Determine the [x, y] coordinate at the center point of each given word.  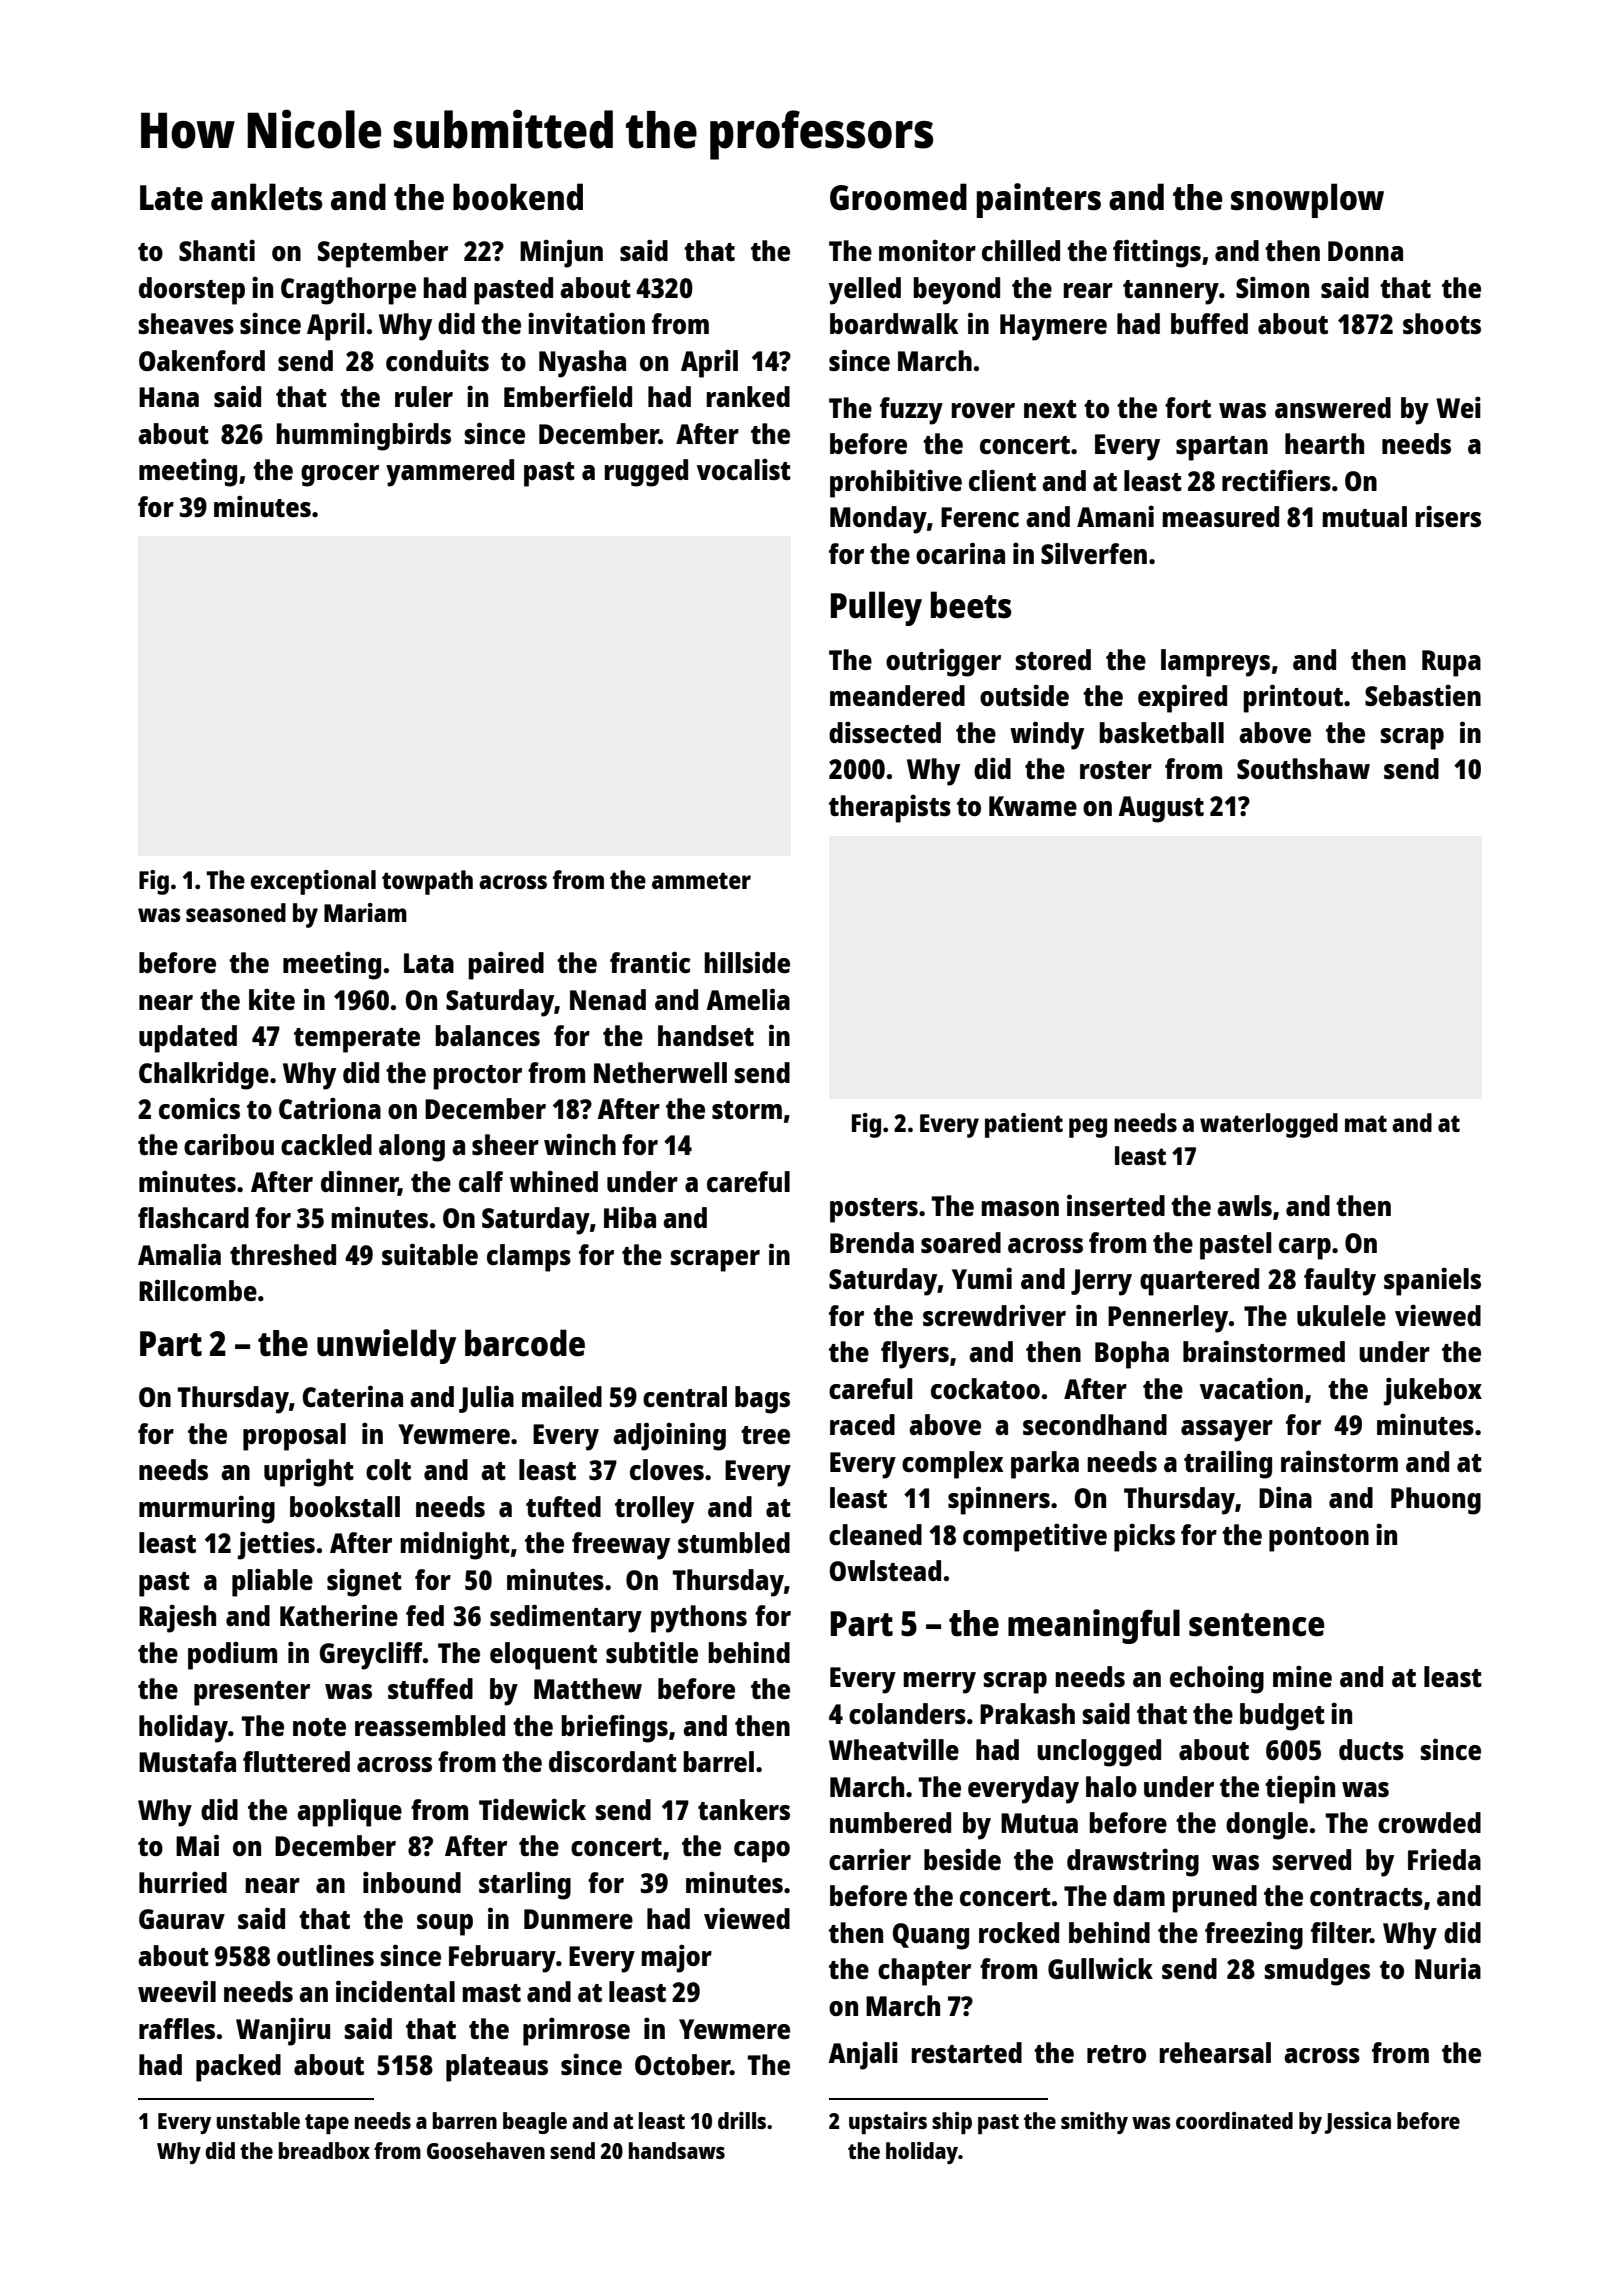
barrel [718, 1761]
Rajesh [177, 1618]
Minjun [561, 253]
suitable [430, 1254]
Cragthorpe [348, 291]
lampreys [1215, 663]
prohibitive [896, 483]
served [1311, 1859]
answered [1333, 407]
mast [491, 1993]
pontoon [1319, 1539]
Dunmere [578, 1919]
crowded [1429, 1822]
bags [762, 1400]
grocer [340, 476]
